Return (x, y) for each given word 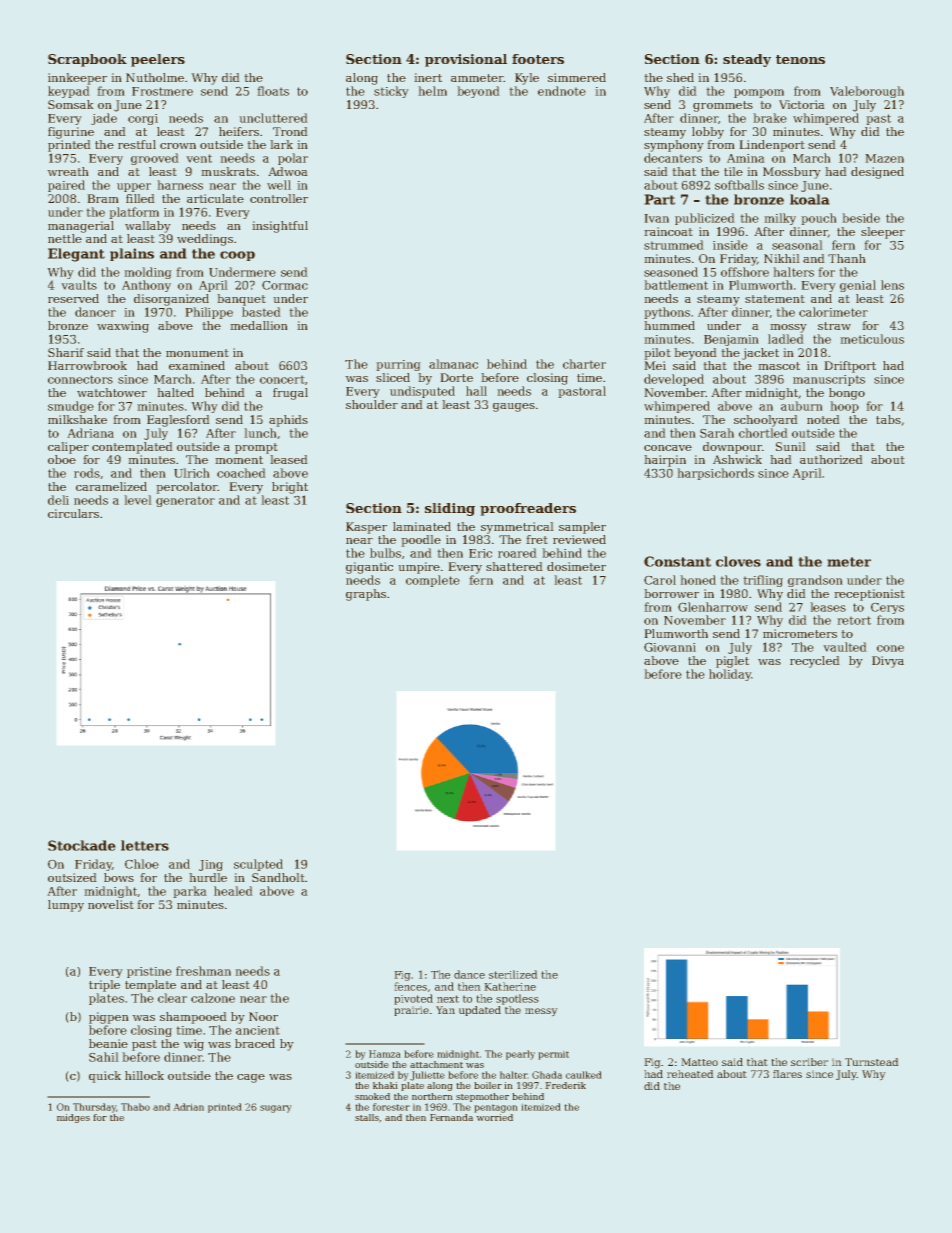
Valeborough (867, 92)
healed (233, 891)
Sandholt (278, 877)
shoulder (372, 404)
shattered (514, 566)
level (138, 500)
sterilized (513, 974)
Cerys (887, 608)
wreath (68, 171)
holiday (730, 675)
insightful (280, 227)
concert (282, 379)
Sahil (104, 1057)
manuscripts (829, 380)
